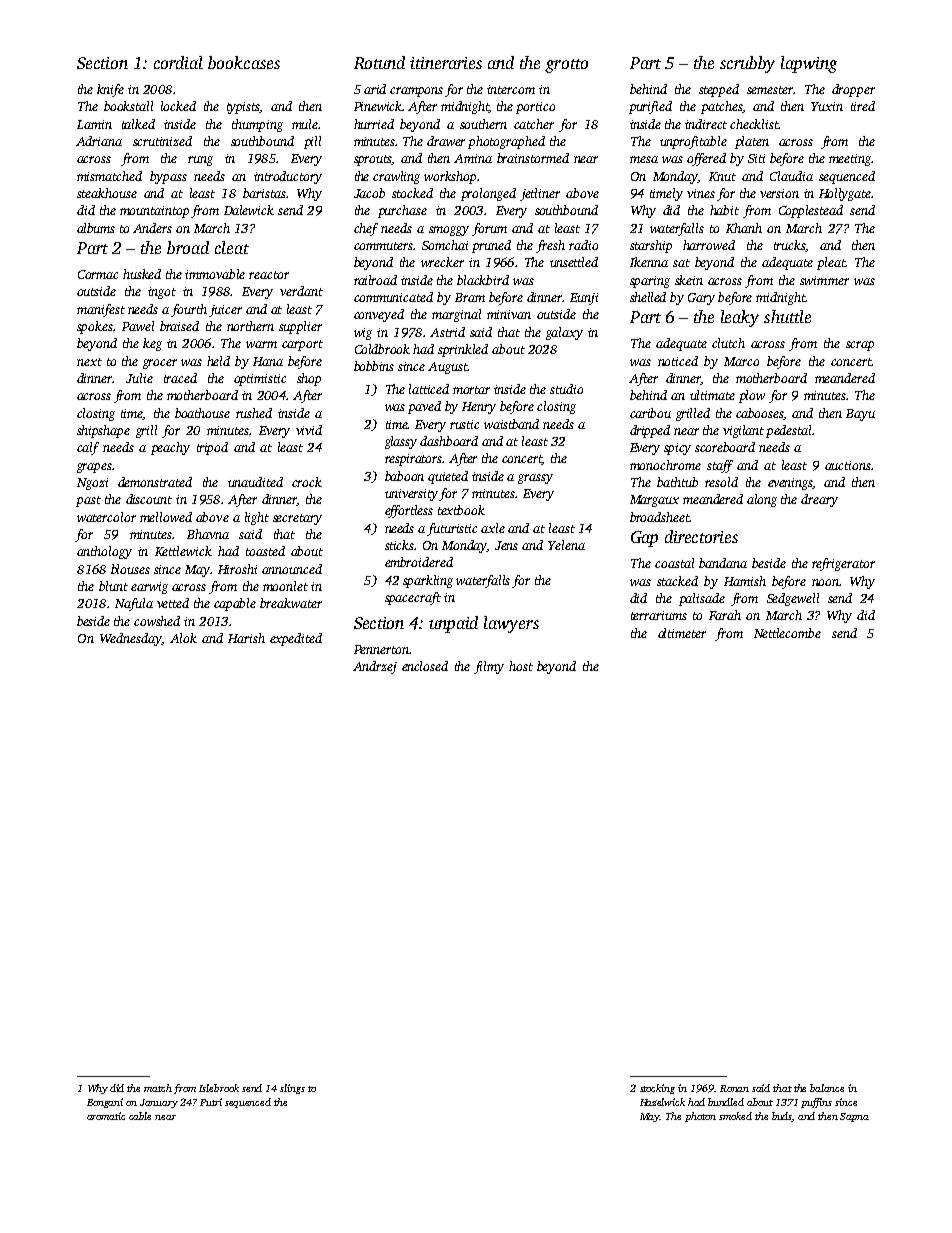 Image resolution: width=952 pixels, height=1233 pixels. Describe the element at coordinates (741, 361) in the document. I see `Marco` at that location.
